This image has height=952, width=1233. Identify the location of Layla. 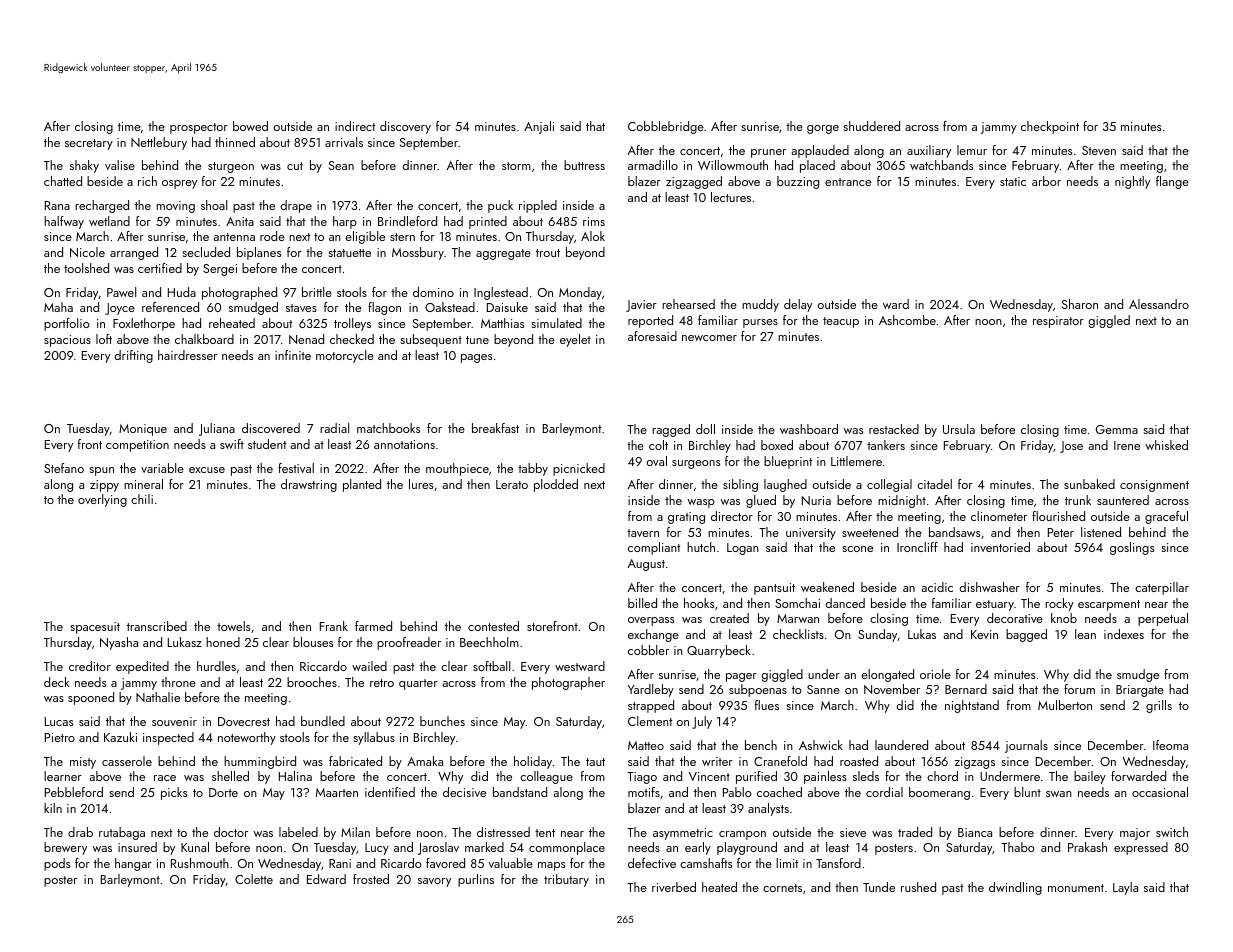
(1125, 888).
